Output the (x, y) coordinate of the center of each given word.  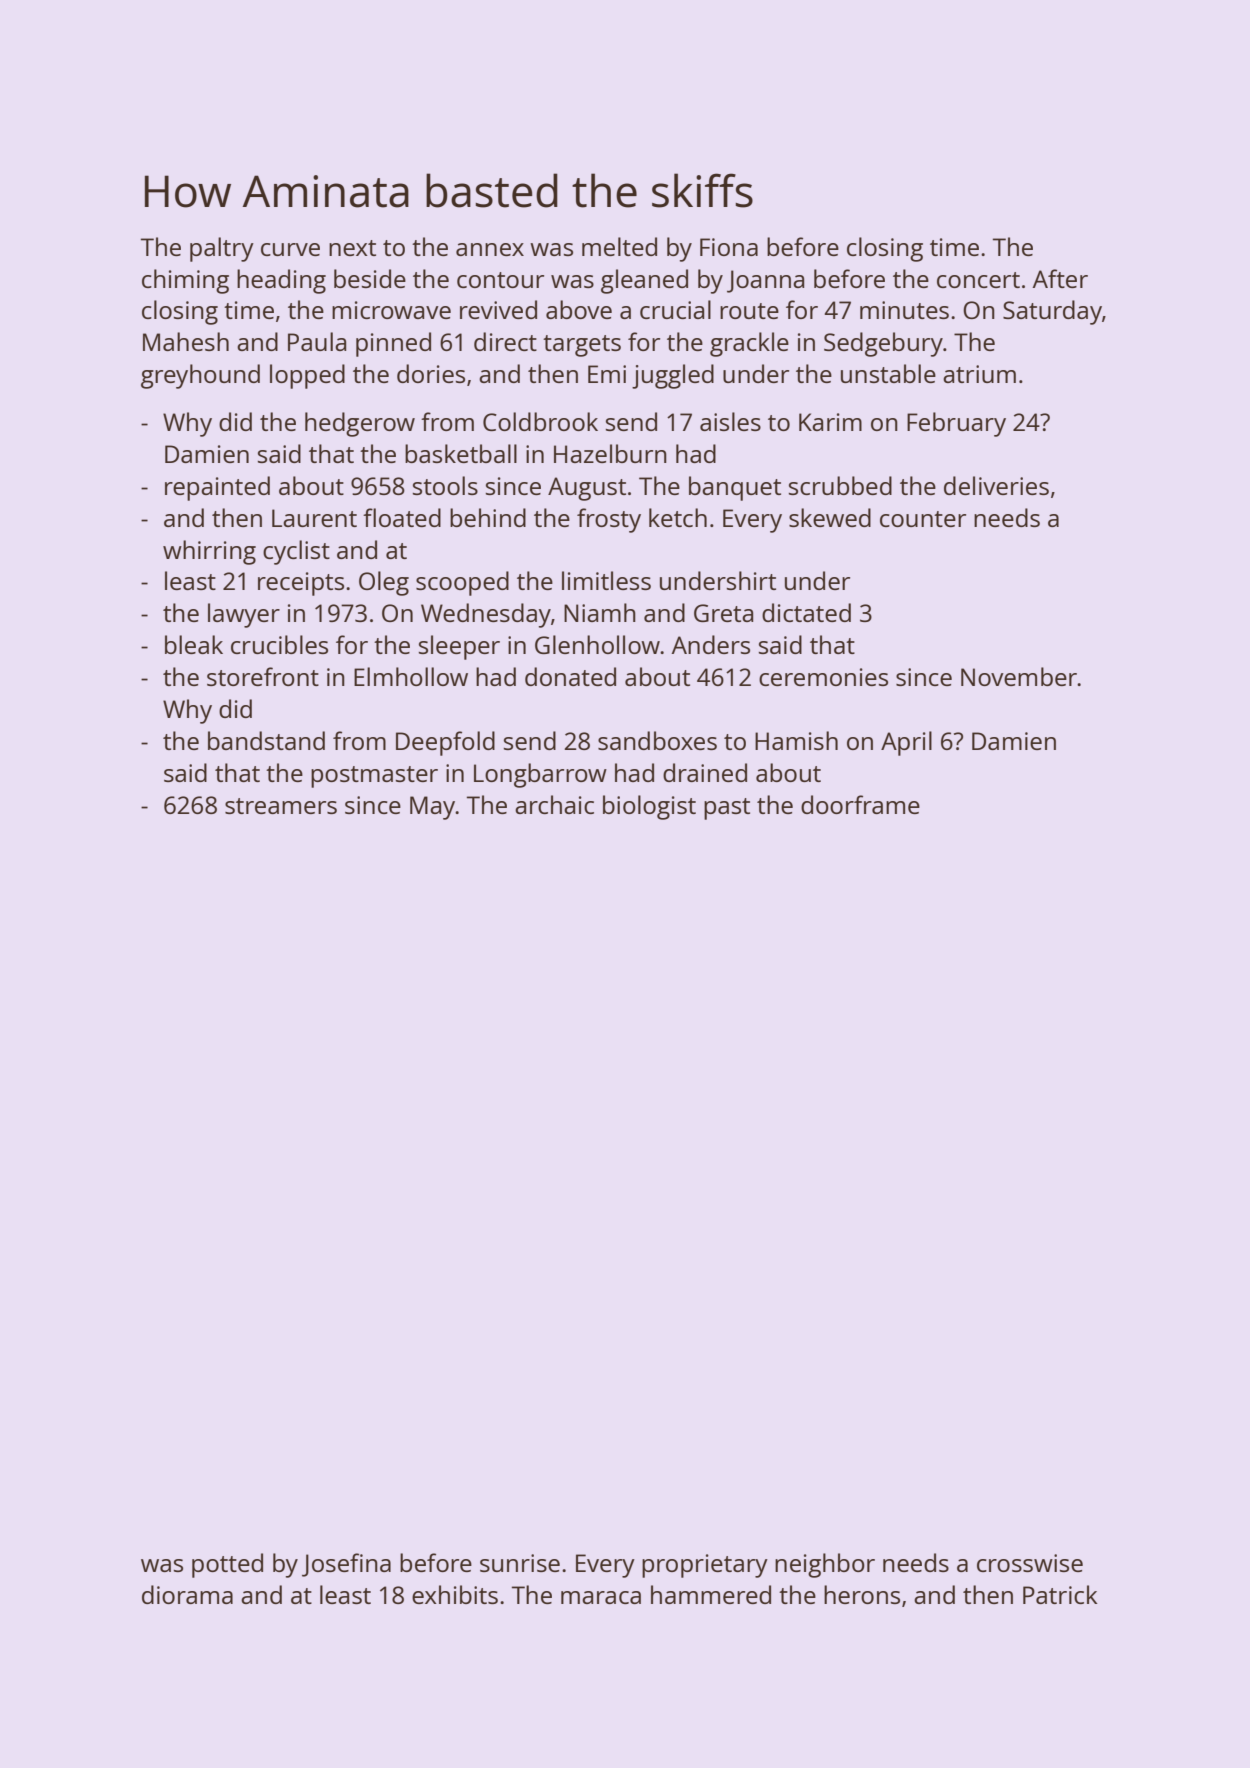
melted (619, 246)
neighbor (825, 1565)
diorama (187, 1594)
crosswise (1030, 1563)
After (1060, 278)
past (727, 809)
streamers (281, 806)
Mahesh (186, 341)
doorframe (860, 804)
